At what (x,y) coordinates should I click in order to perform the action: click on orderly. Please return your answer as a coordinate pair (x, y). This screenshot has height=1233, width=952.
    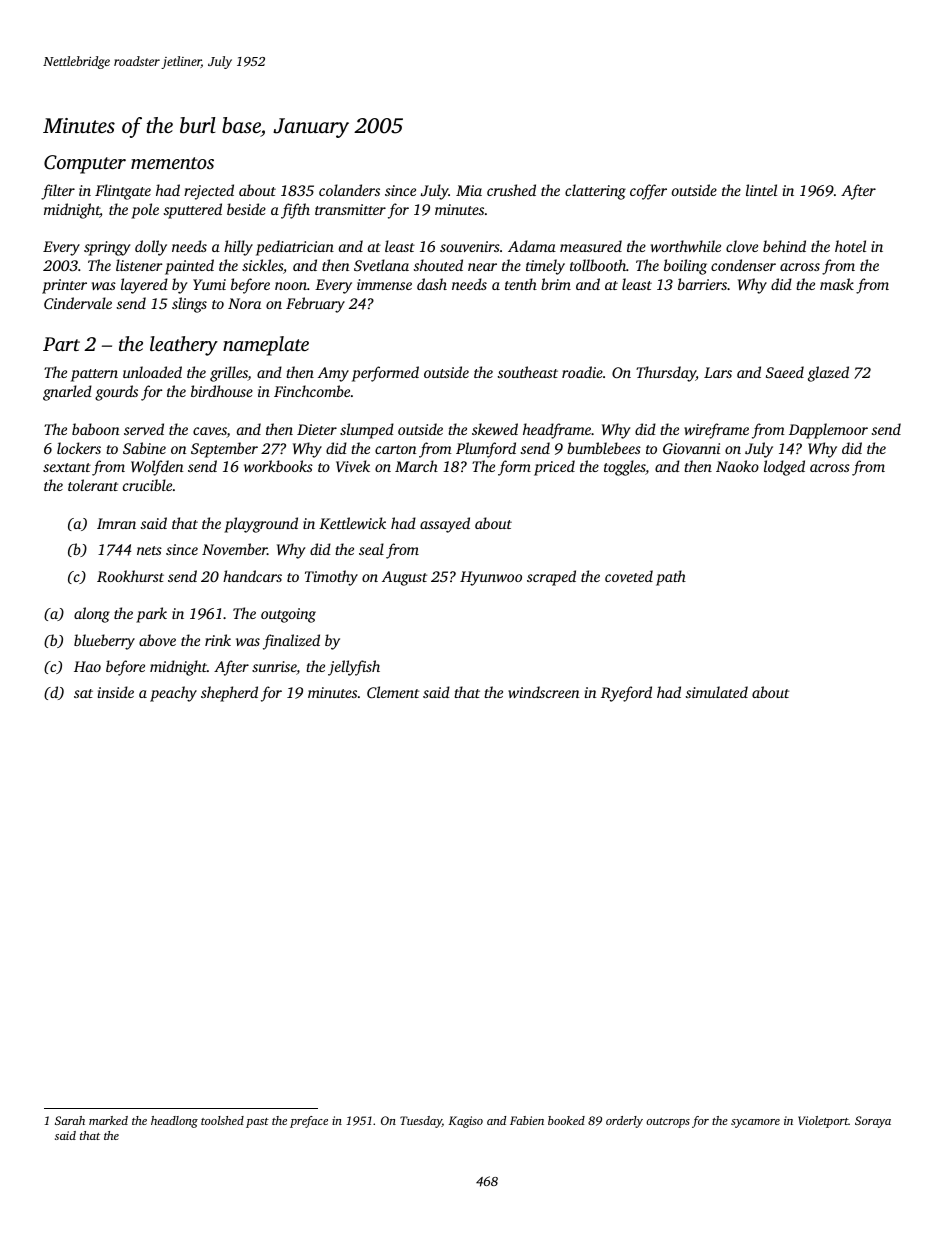
    Looking at the image, I should click on (624, 1122).
